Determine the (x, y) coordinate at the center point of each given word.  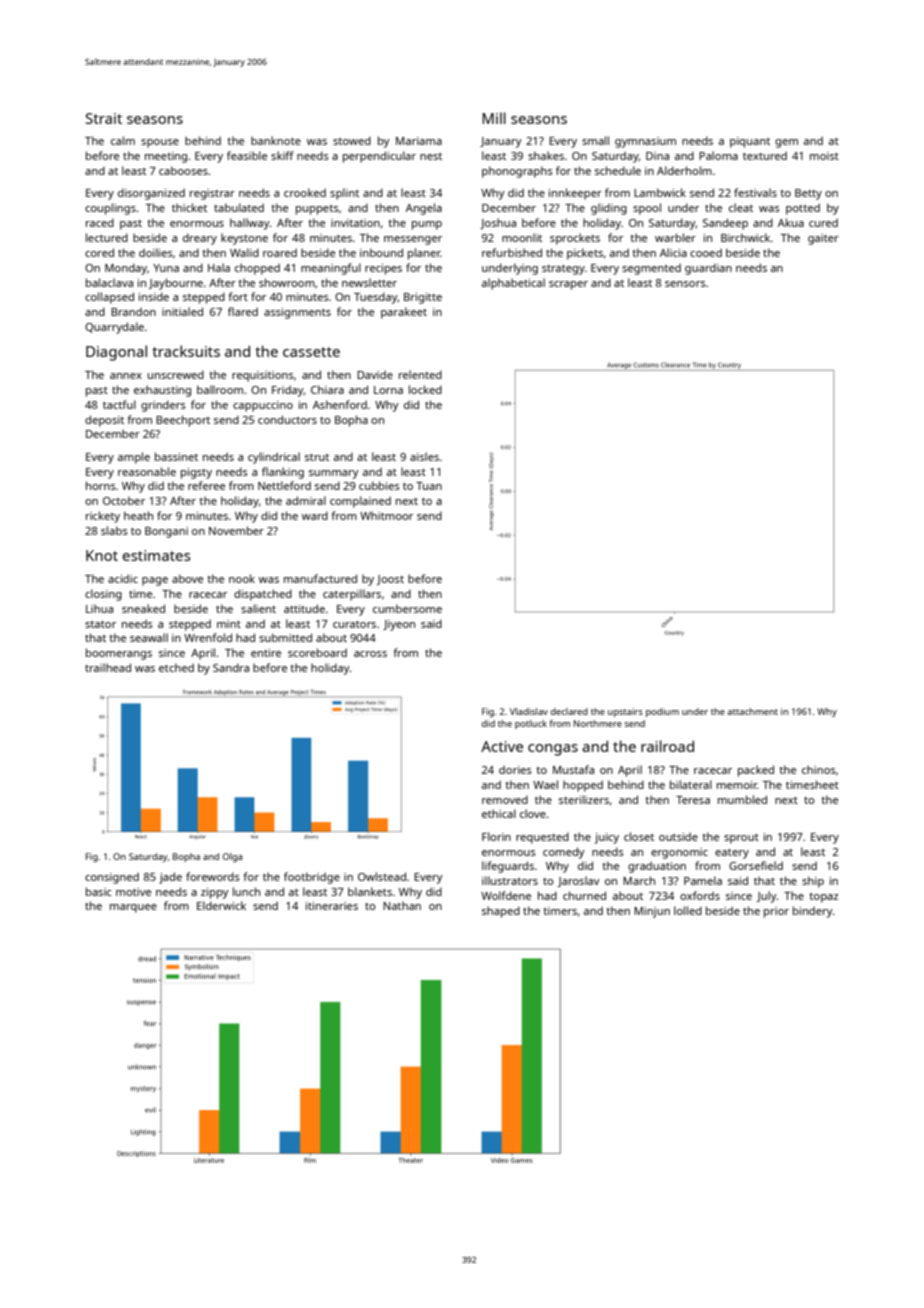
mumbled (742, 799)
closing (103, 595)
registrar (212, 194)
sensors (685, 284)
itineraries (332, 906)
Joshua (498, 223)
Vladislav (529, 711)
